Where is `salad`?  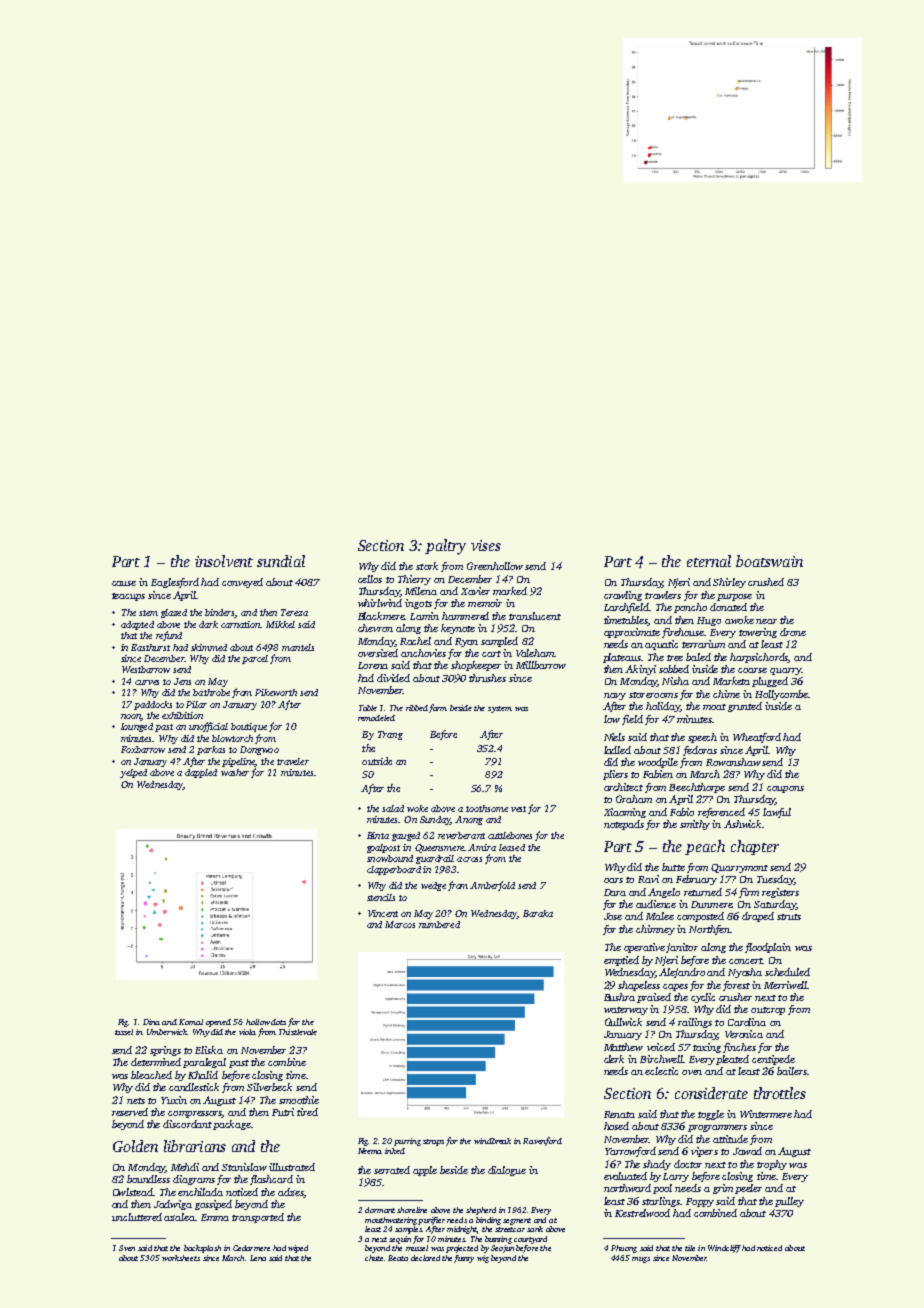 salad is located at coordinates (393, 808).
